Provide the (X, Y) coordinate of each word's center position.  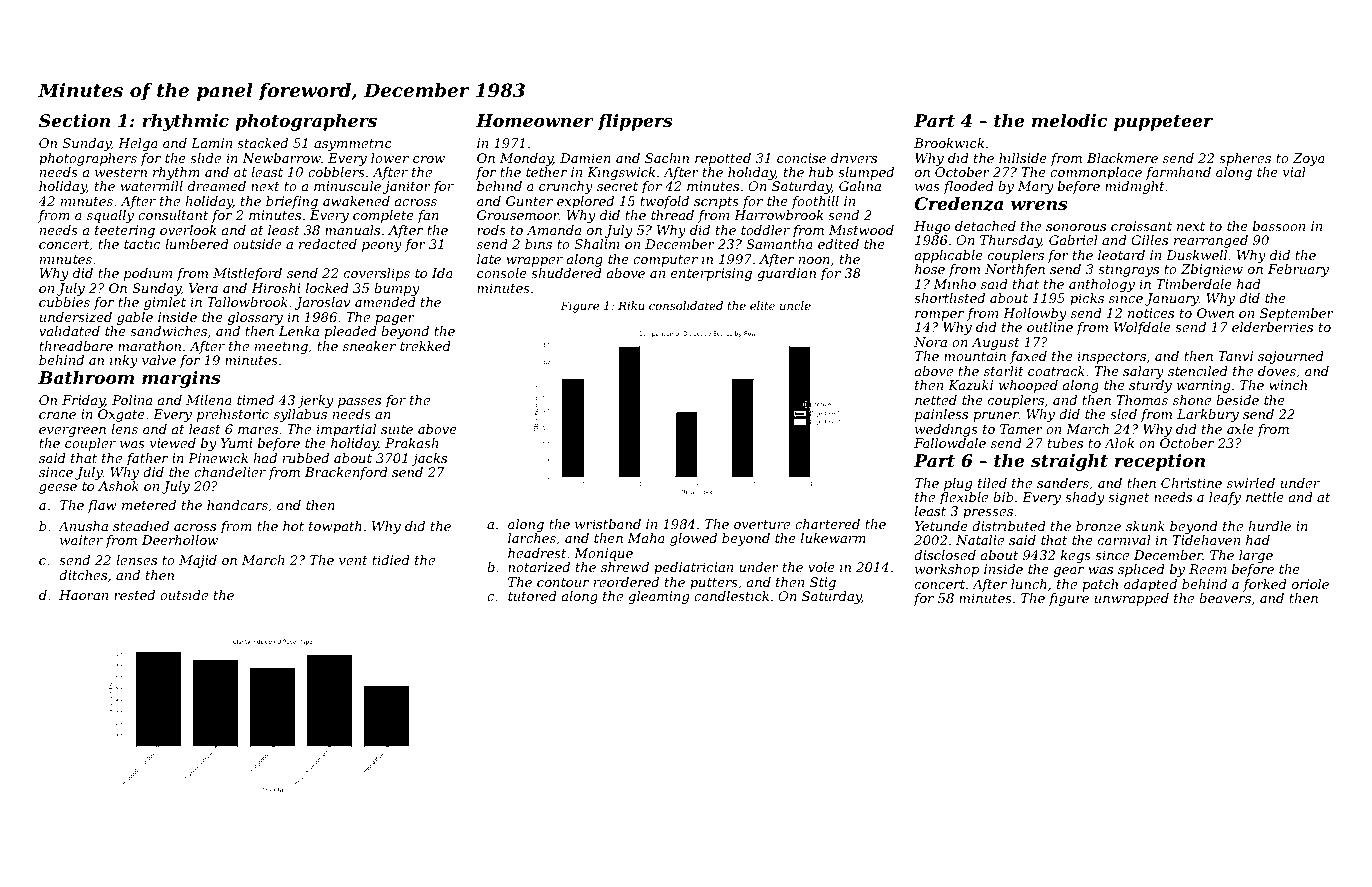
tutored (532, 596)
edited (838, 244)
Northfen (1015, 270)
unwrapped (1132, 599)
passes (359, 403)
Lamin (211, 143)
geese (58, 489)
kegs (1076, 556)
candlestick (731, 596)
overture (762, 524)
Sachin (667, 158)
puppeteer (1163, 123)
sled (1123, 414)
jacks (429, 459)
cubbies (64, 302)
